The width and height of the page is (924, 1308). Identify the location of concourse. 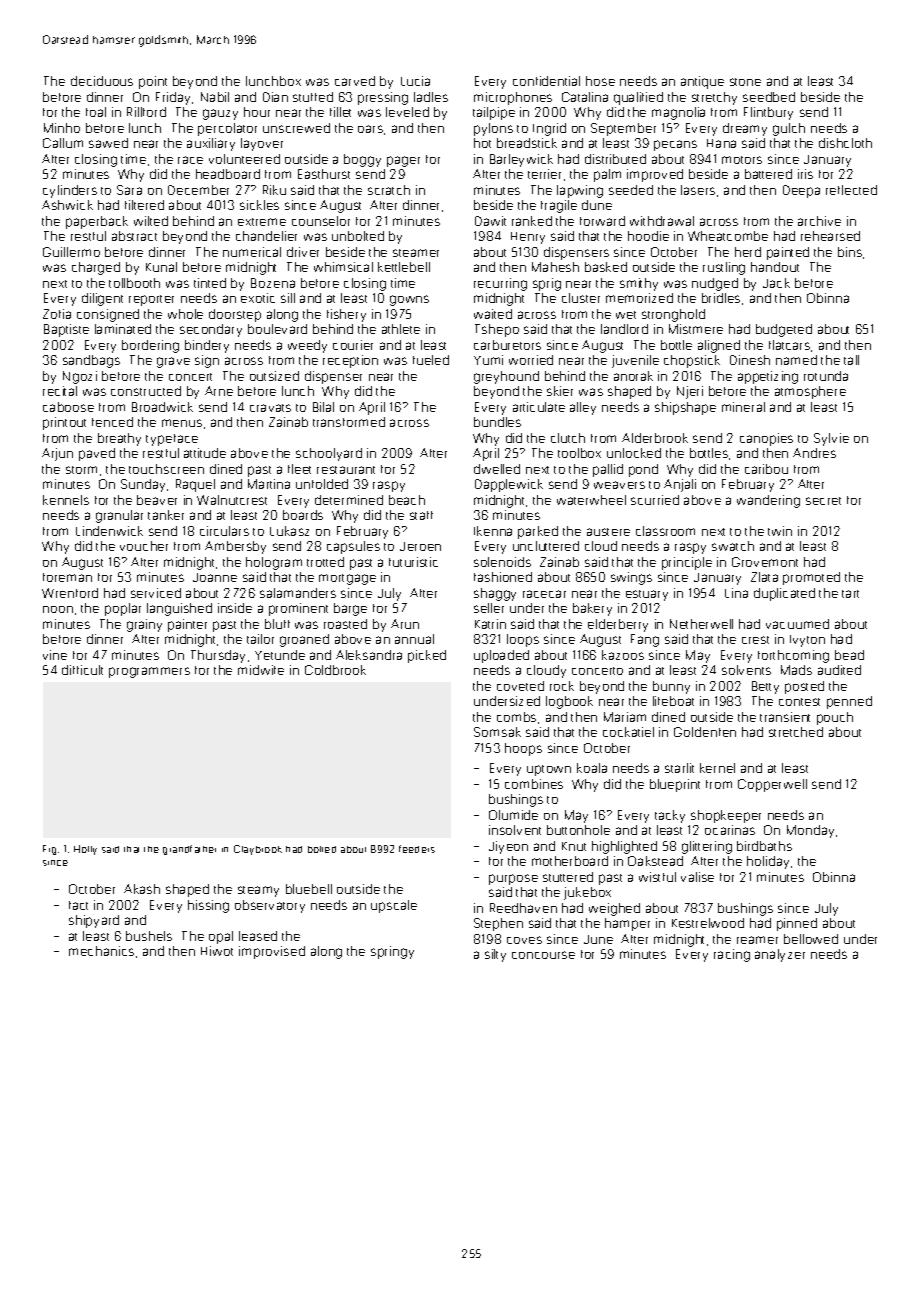
(543, 955).
